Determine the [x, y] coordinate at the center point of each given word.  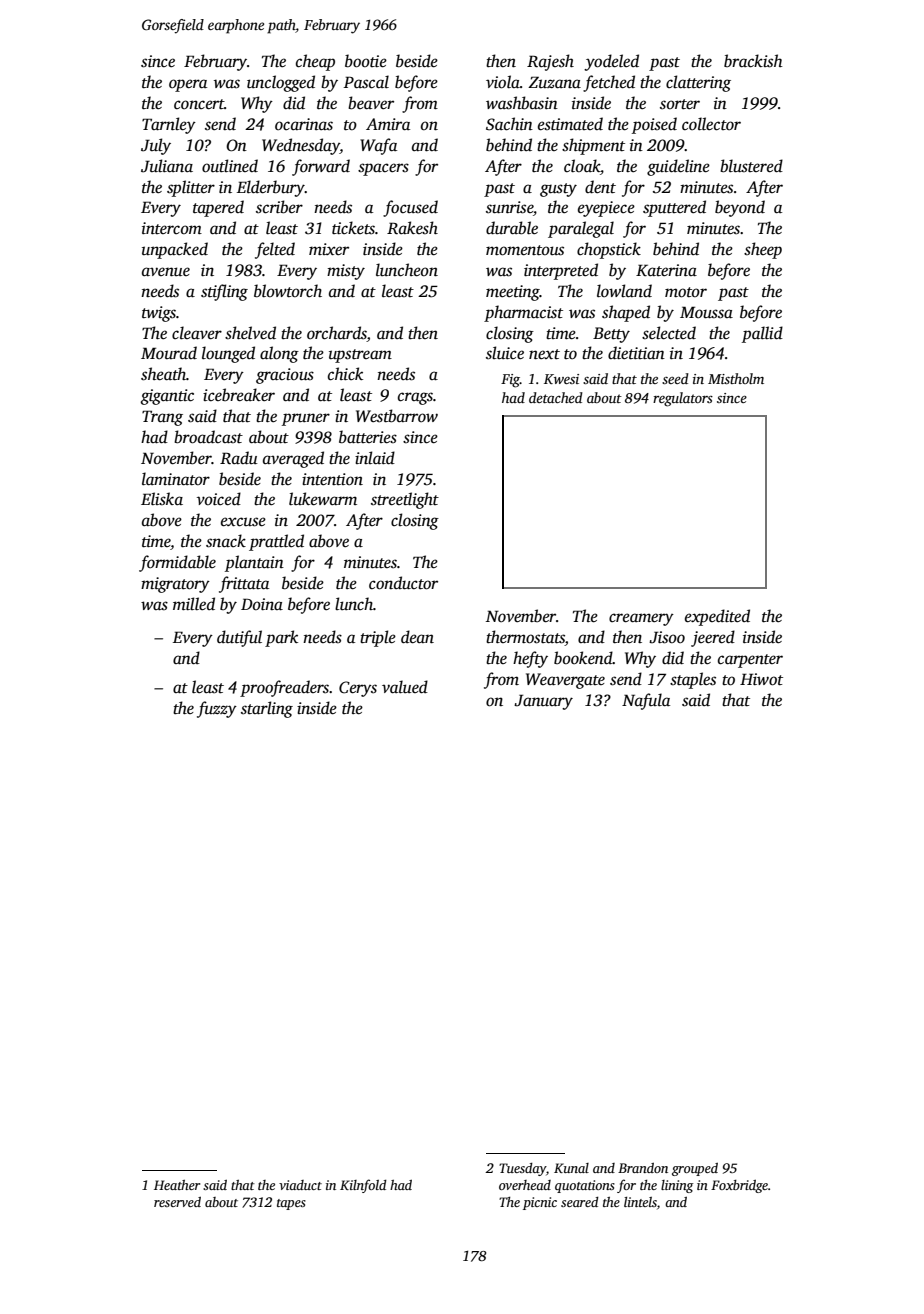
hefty [530, 659]
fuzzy [217, 709]
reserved [177, 1202]
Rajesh [550, 62]
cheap [315, 62]
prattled [276, 542]
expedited [717, 617]
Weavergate [565, 681]
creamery [641, 619]
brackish [753, 61]
